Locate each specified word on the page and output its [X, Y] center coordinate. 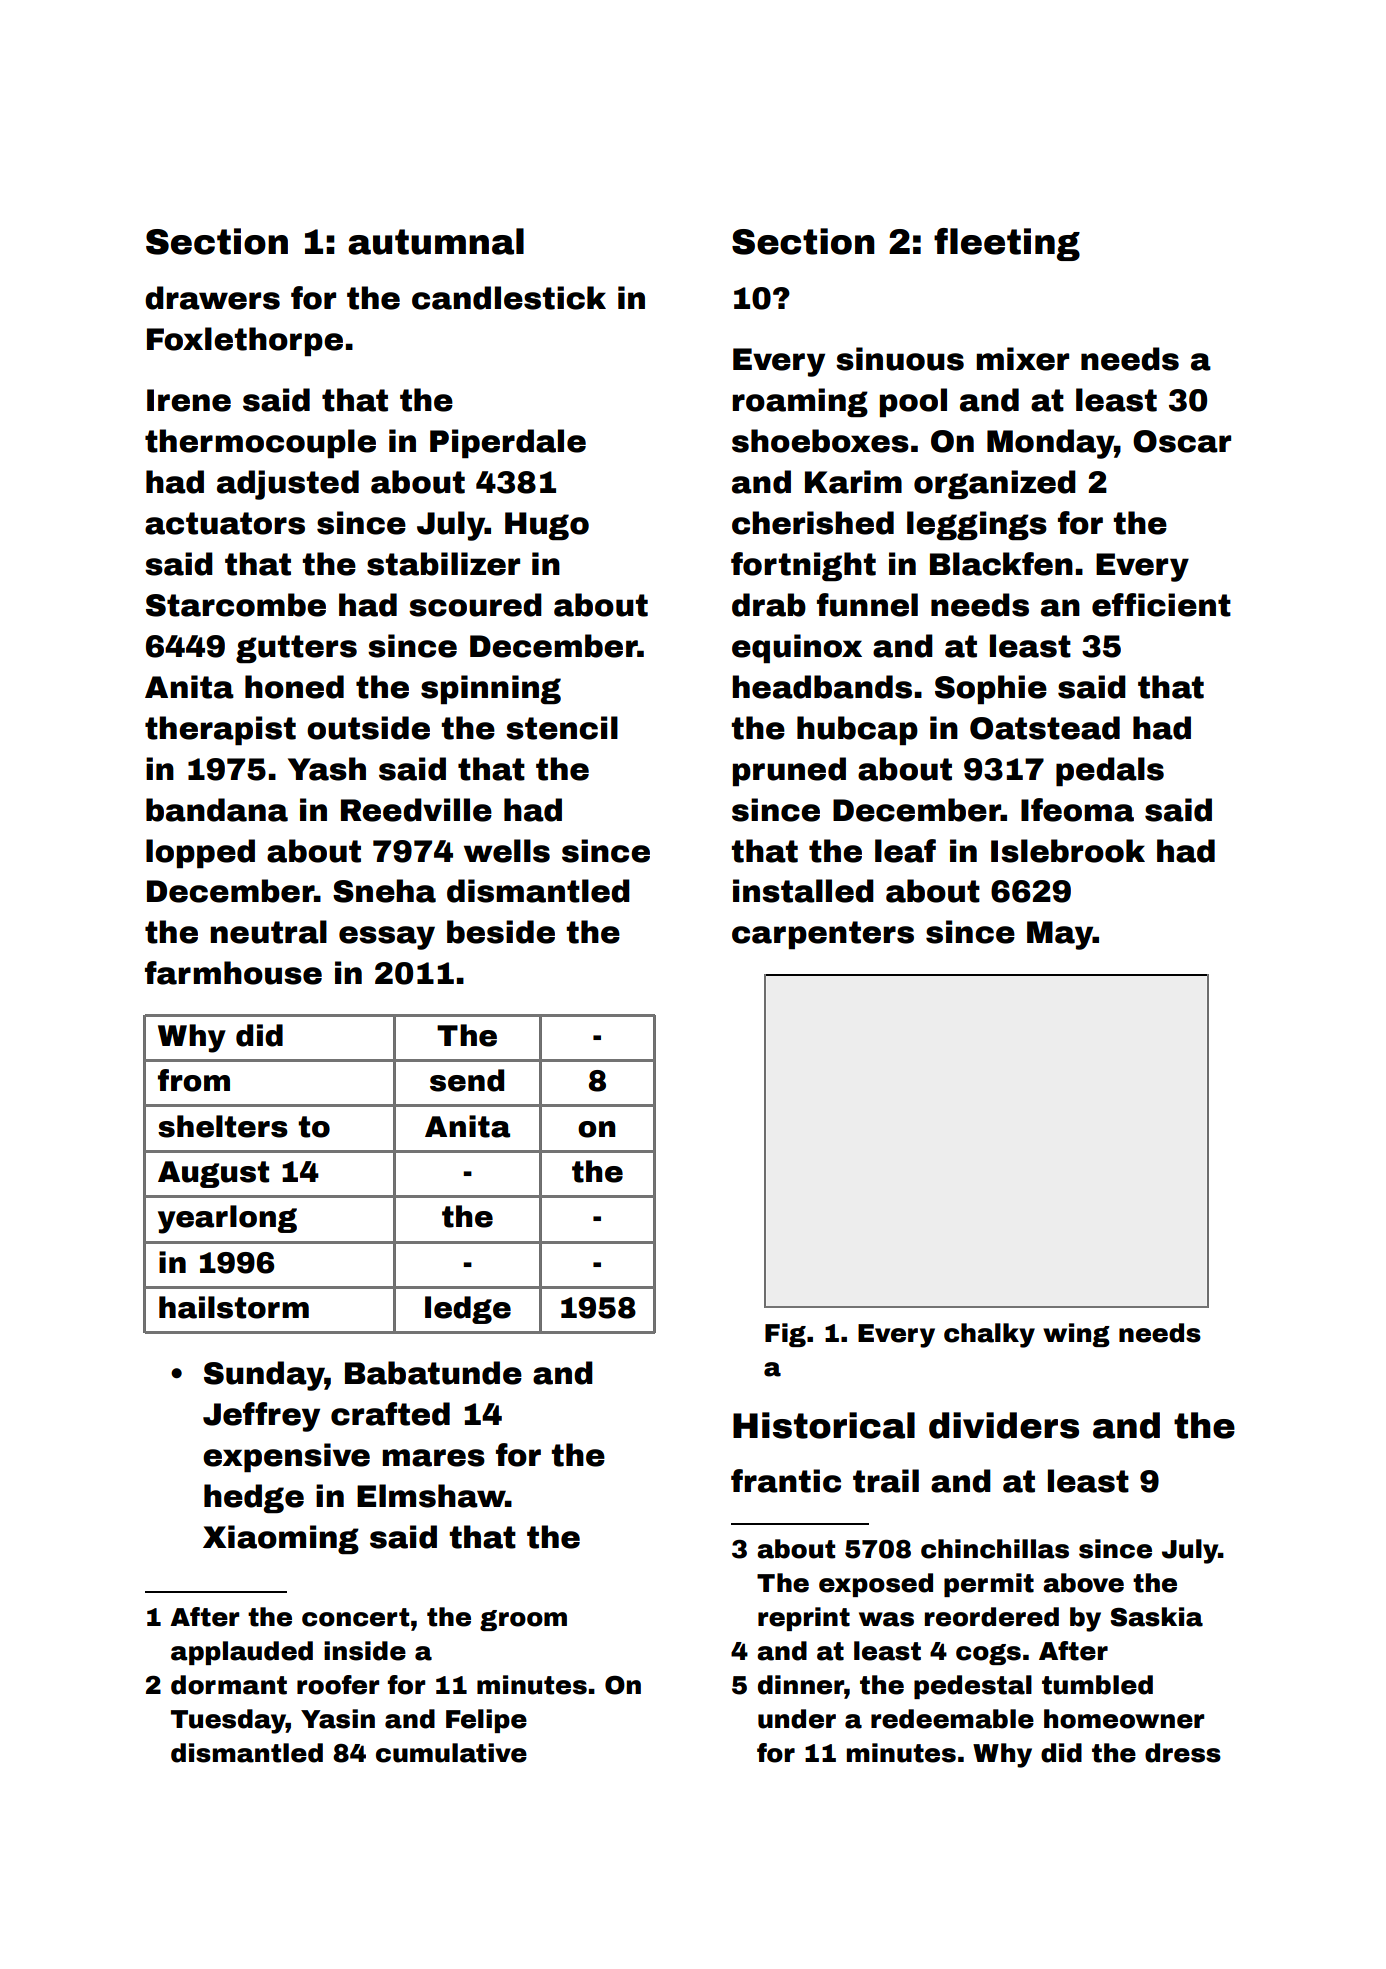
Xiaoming [281, 1539]
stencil [562, 728]
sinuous [900, 359]
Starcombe [236, 605]
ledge [468, 1310]
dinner [801, 1685]
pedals [1110, 771]
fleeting [1007, 244]
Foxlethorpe [245, 341]
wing [1076, 1335]
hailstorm [234, 1307]
